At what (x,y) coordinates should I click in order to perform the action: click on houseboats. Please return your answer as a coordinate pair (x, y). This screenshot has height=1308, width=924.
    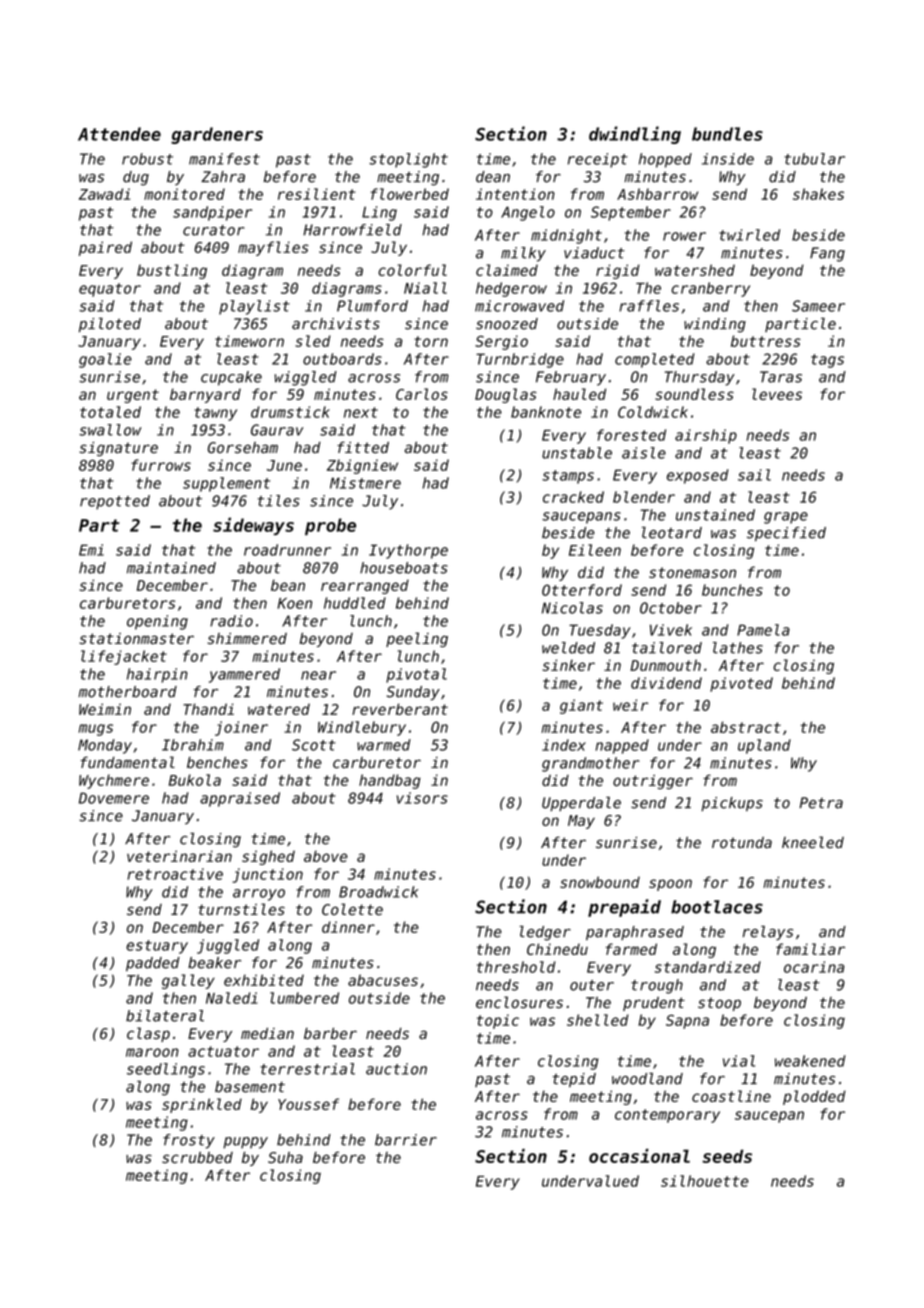
    Looking at the image, I should click on (404, 568).
